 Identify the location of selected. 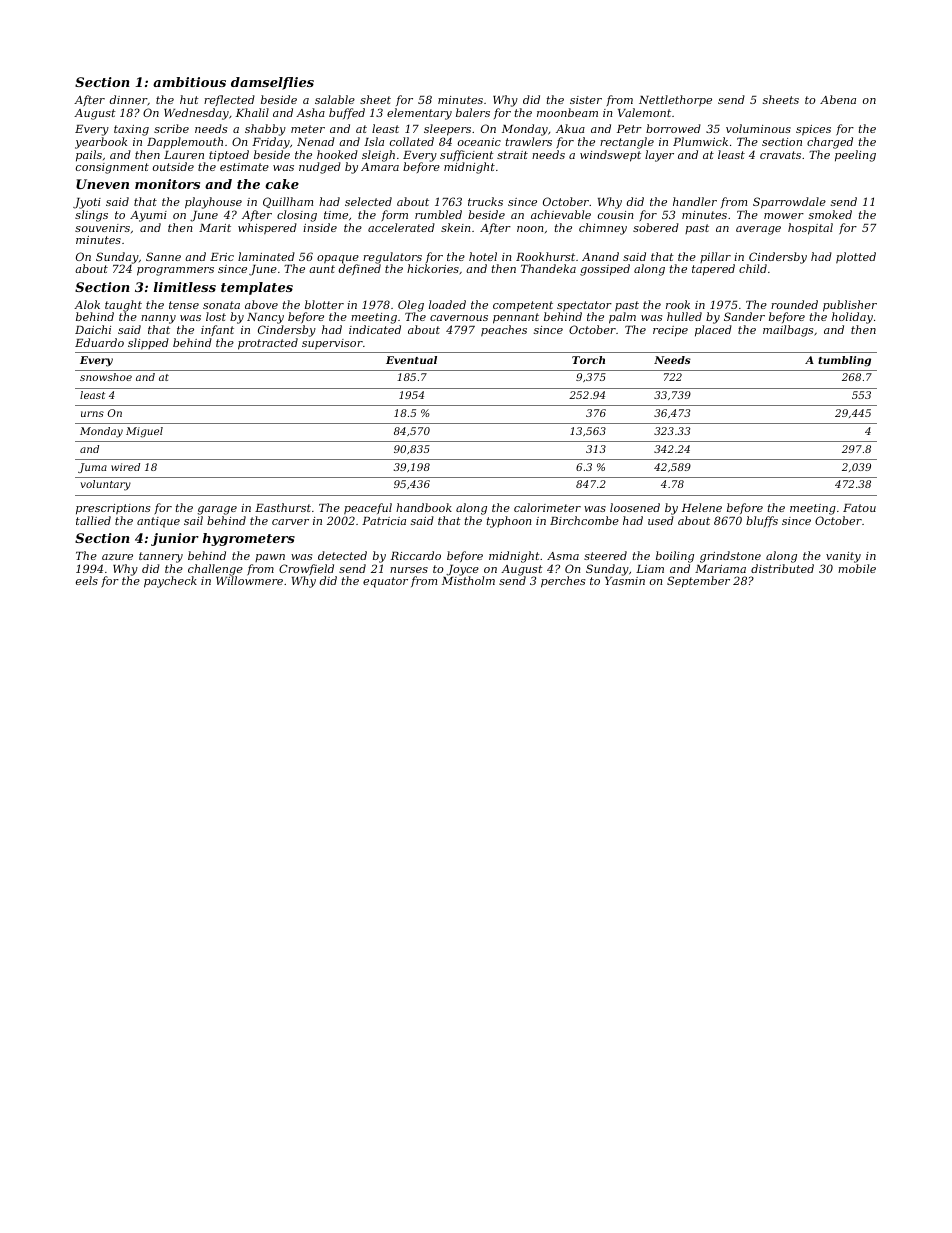
(368, 201).
